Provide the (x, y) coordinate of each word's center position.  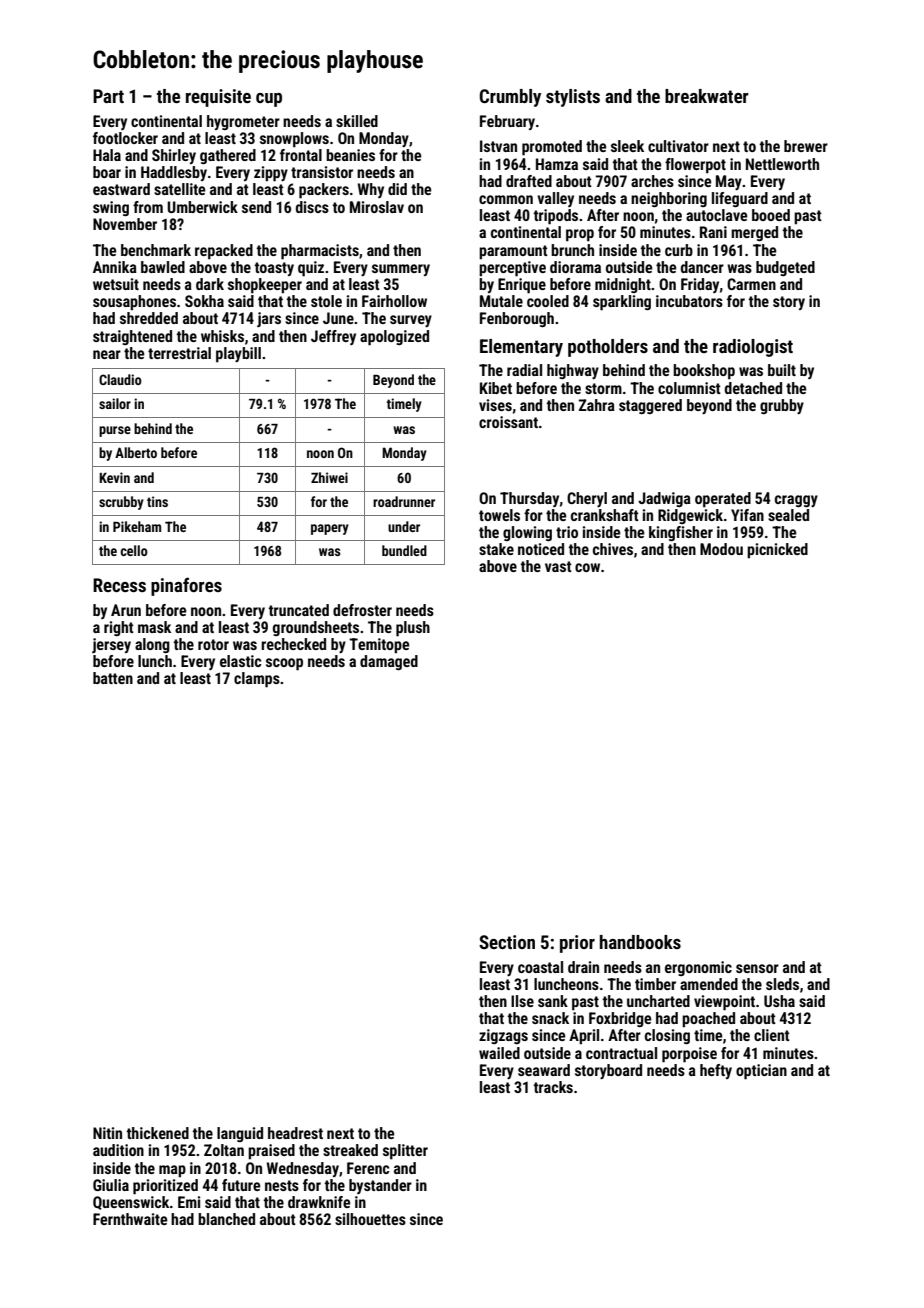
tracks (553, 1087)
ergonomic (698, 968)
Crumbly (510, 98)
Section (507, 942)
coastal (540, 967)
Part (108, 96)
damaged (389, 662)
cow (587, 567)
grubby (782, 406)
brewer (806, 146)
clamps (257, 680)
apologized (394, 338)
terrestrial (179, 353)
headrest (295, 1133)
